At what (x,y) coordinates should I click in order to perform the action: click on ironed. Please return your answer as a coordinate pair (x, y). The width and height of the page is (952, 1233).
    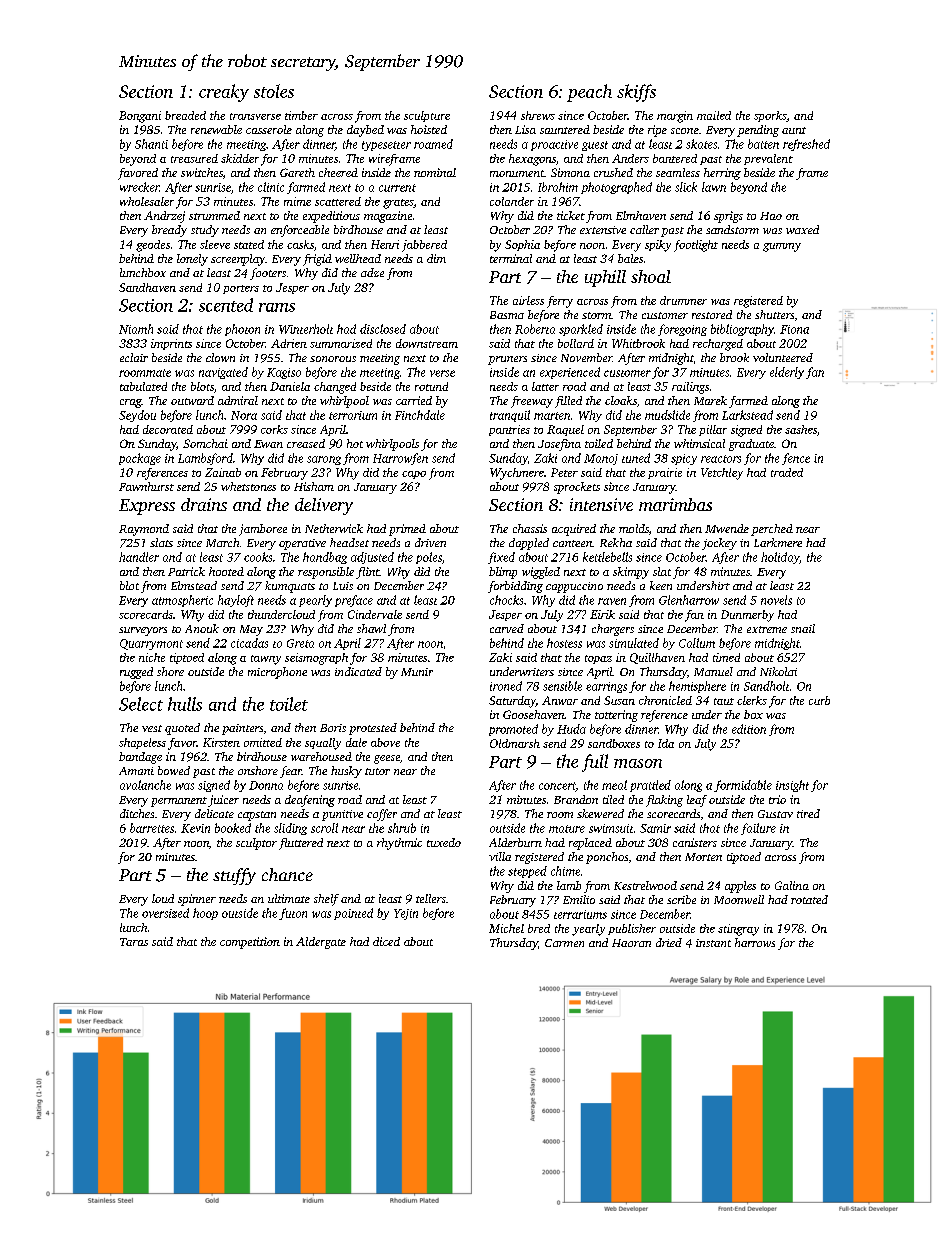
    Looking at the image, I should click on (506, 686).
